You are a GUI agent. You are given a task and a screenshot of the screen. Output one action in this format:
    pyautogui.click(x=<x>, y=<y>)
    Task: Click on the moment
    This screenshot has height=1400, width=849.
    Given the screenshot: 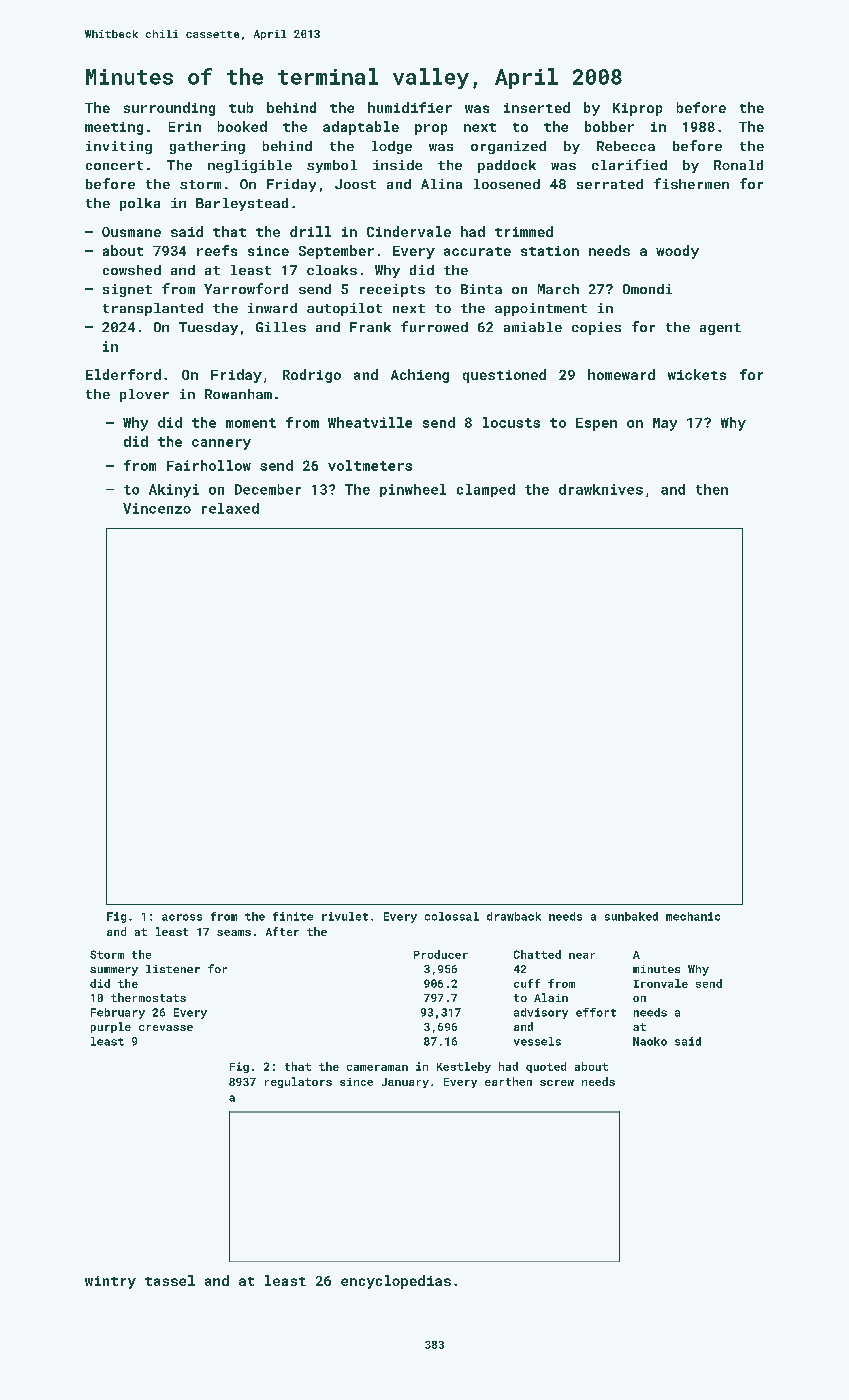 What is the action you would take?
    pyautogui.click(x=251, y=423)
